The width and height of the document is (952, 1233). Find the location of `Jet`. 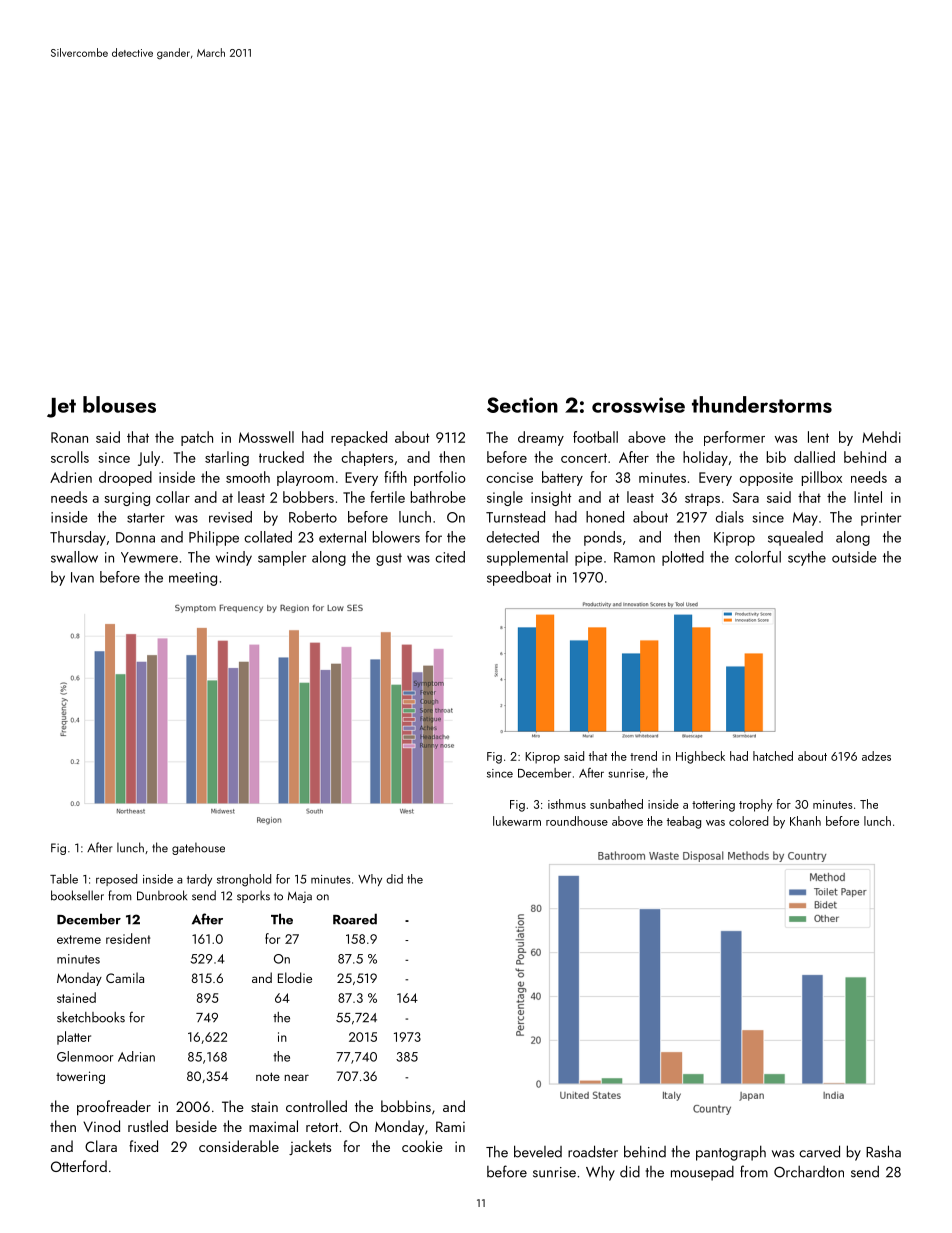

Jet is located at coordinates (61, 408).
